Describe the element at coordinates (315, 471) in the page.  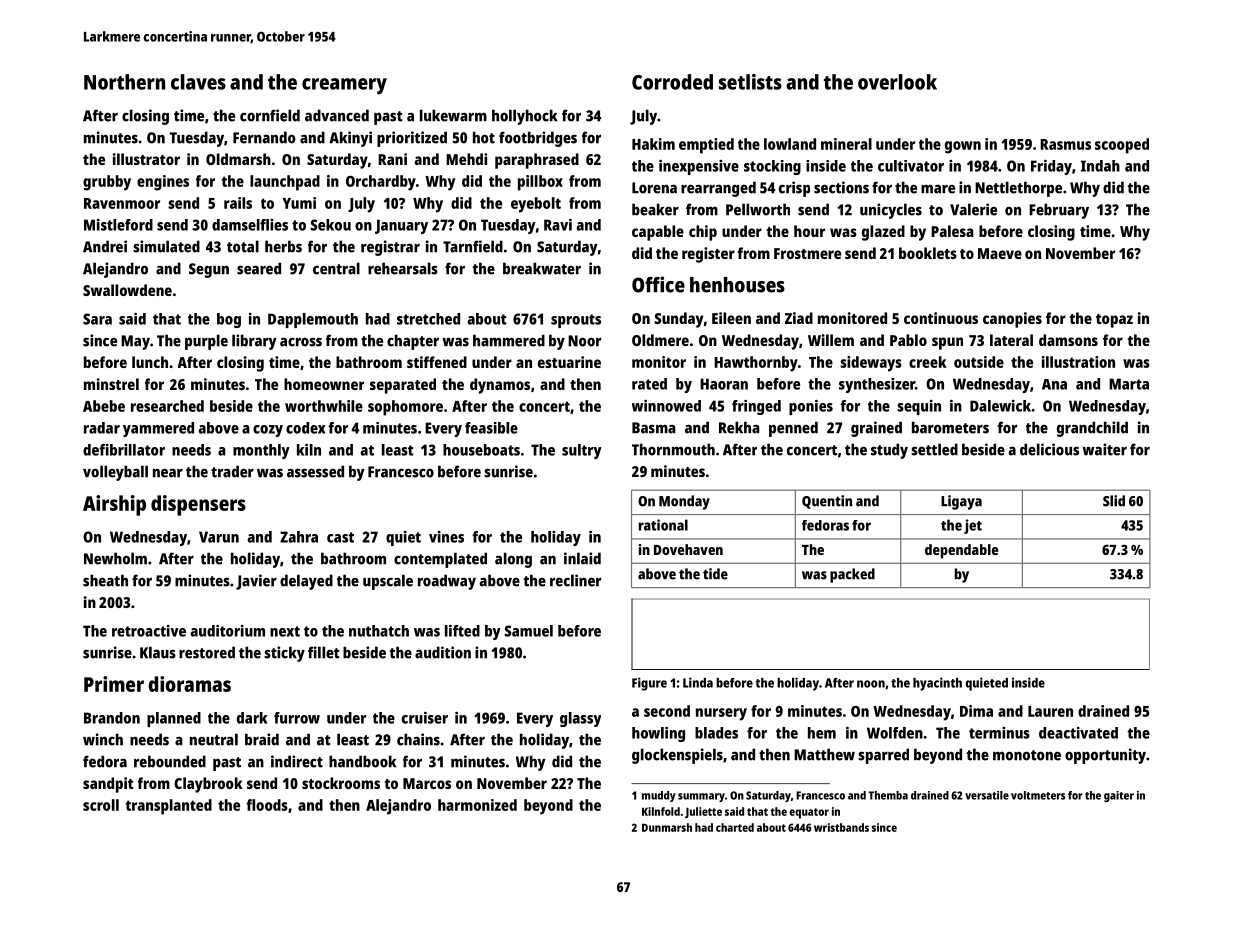
I see `assessed` at that location.
